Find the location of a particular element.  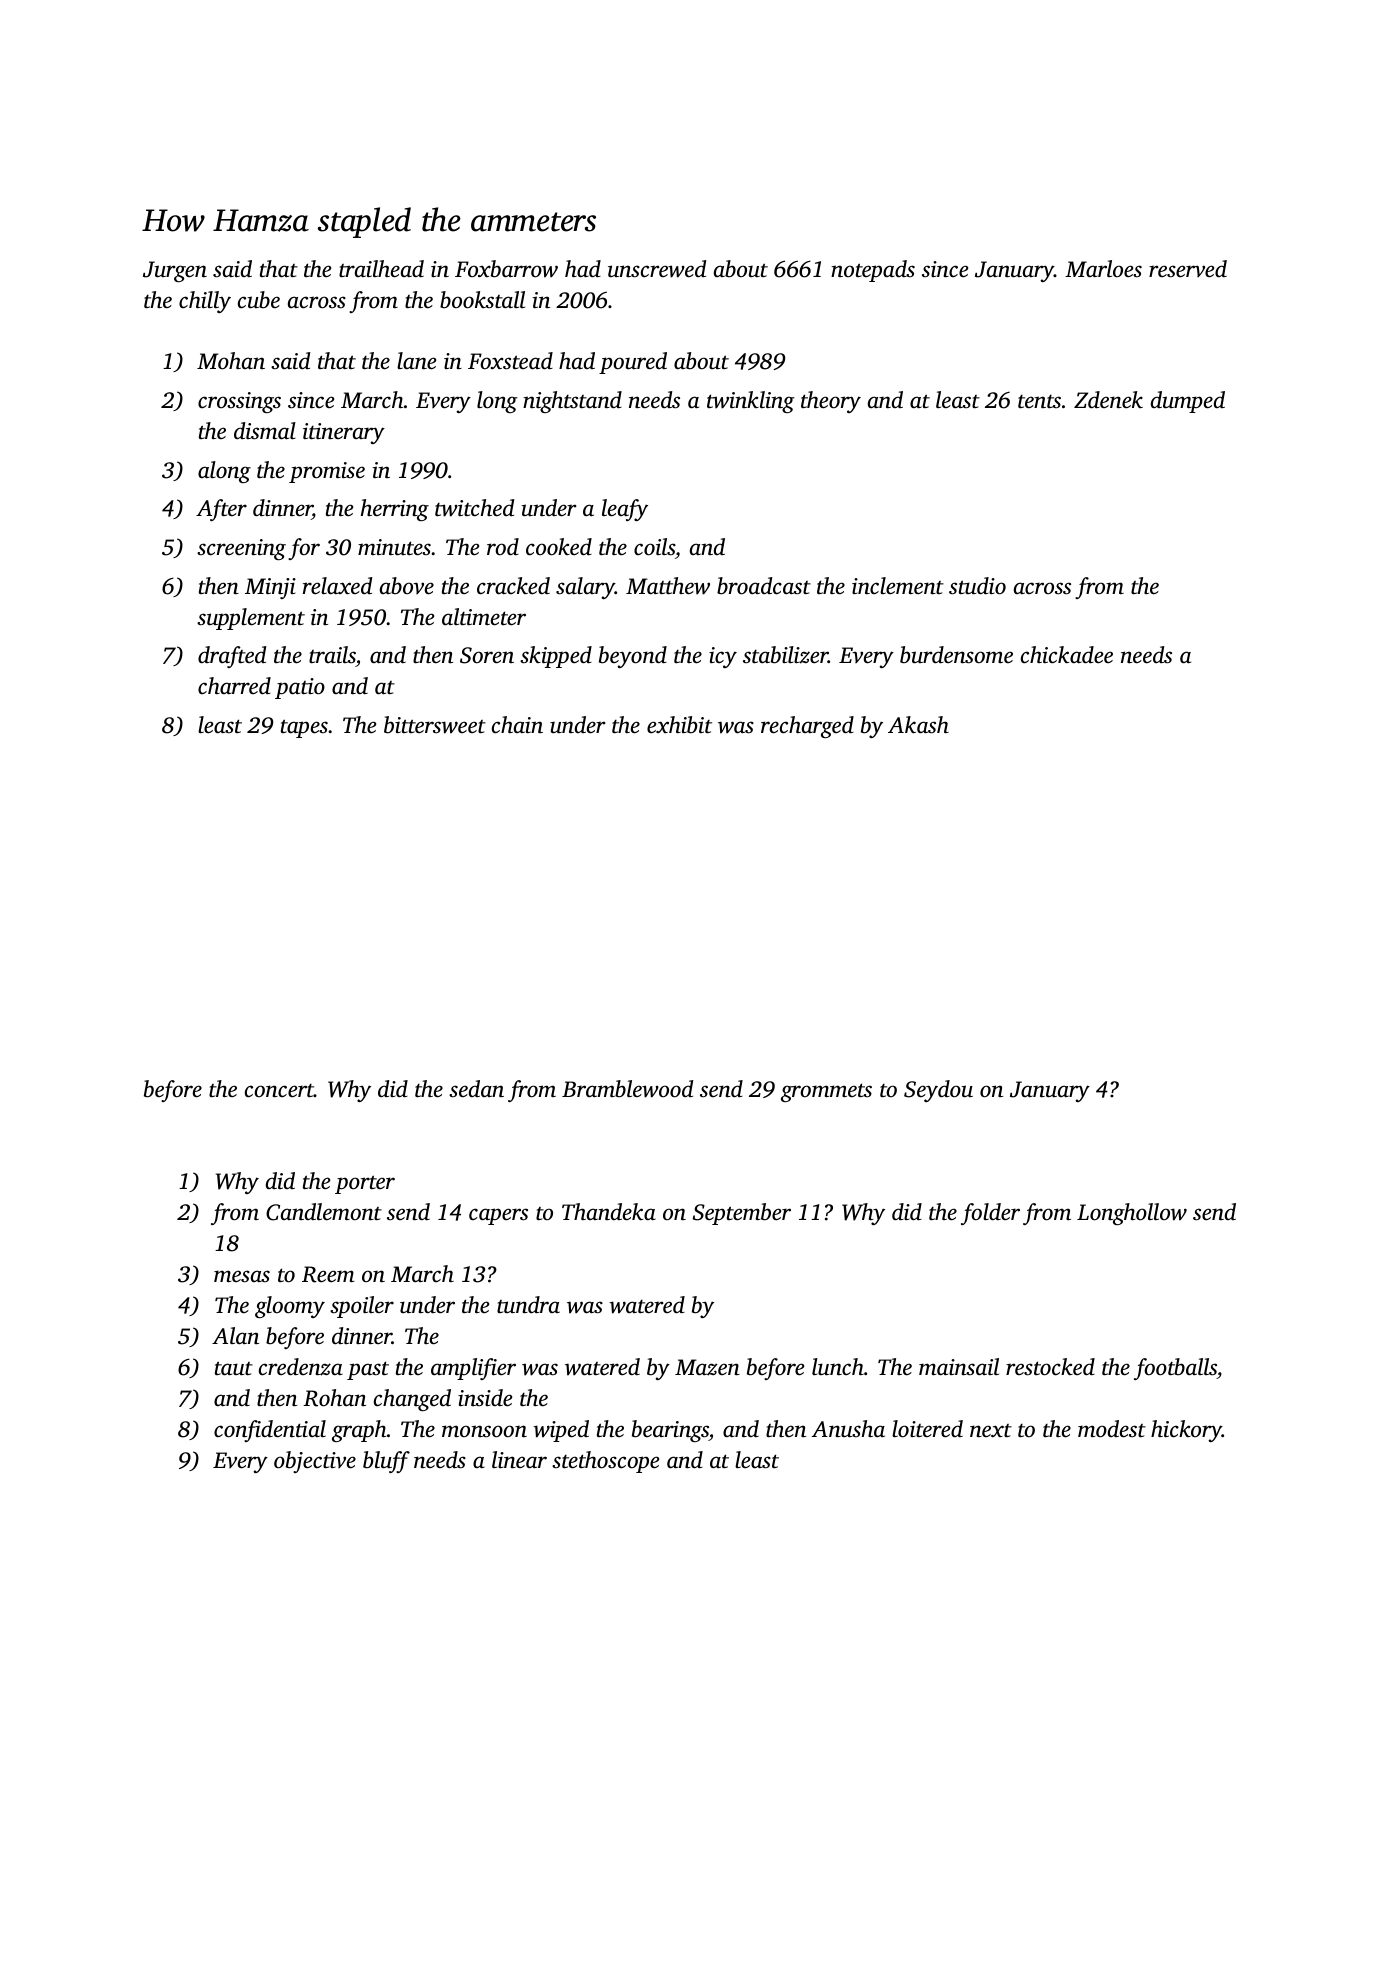

minutes is located at coordinates (394, 547).
